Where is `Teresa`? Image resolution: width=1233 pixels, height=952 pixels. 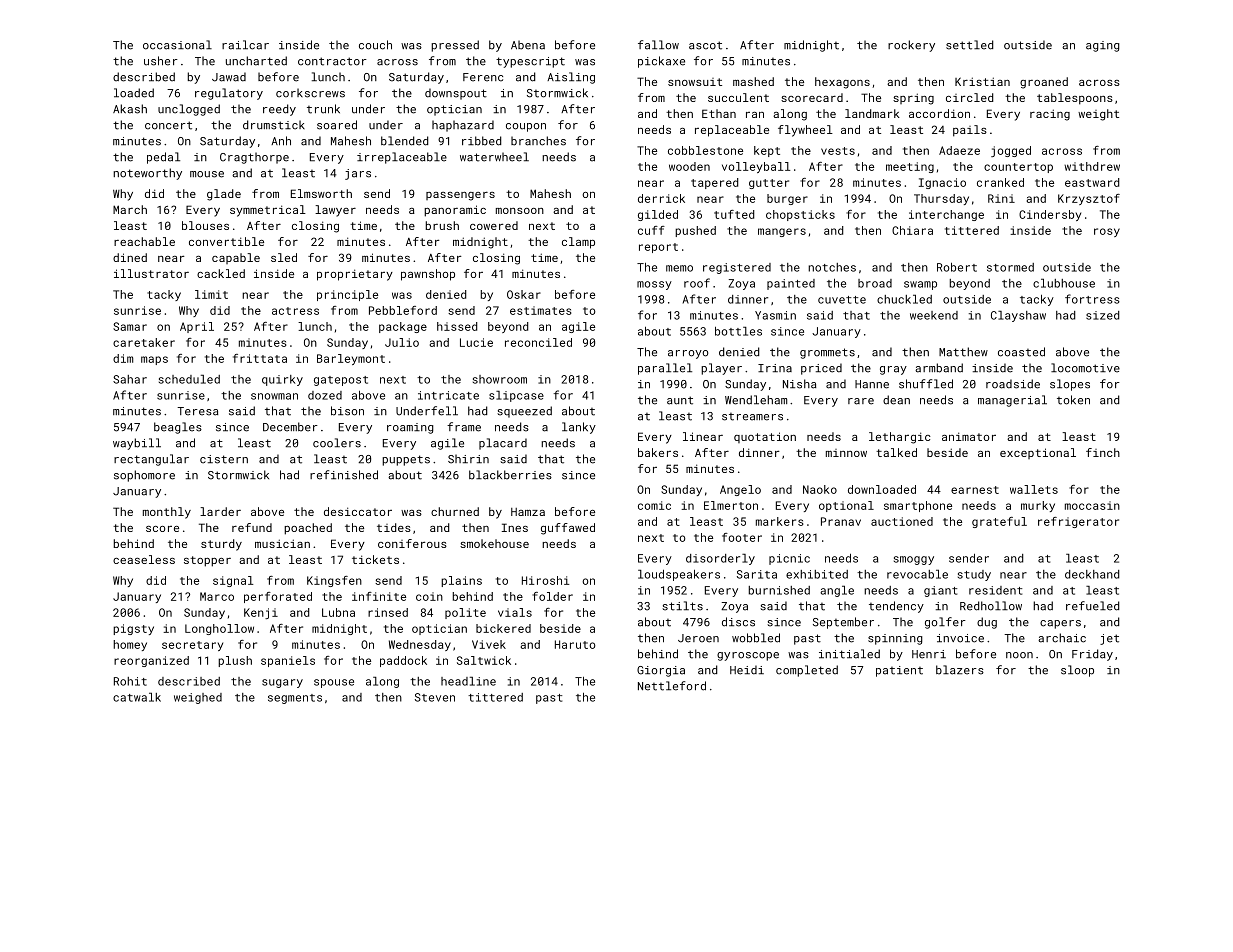 Teresa is located at coordinates (197, 411).
